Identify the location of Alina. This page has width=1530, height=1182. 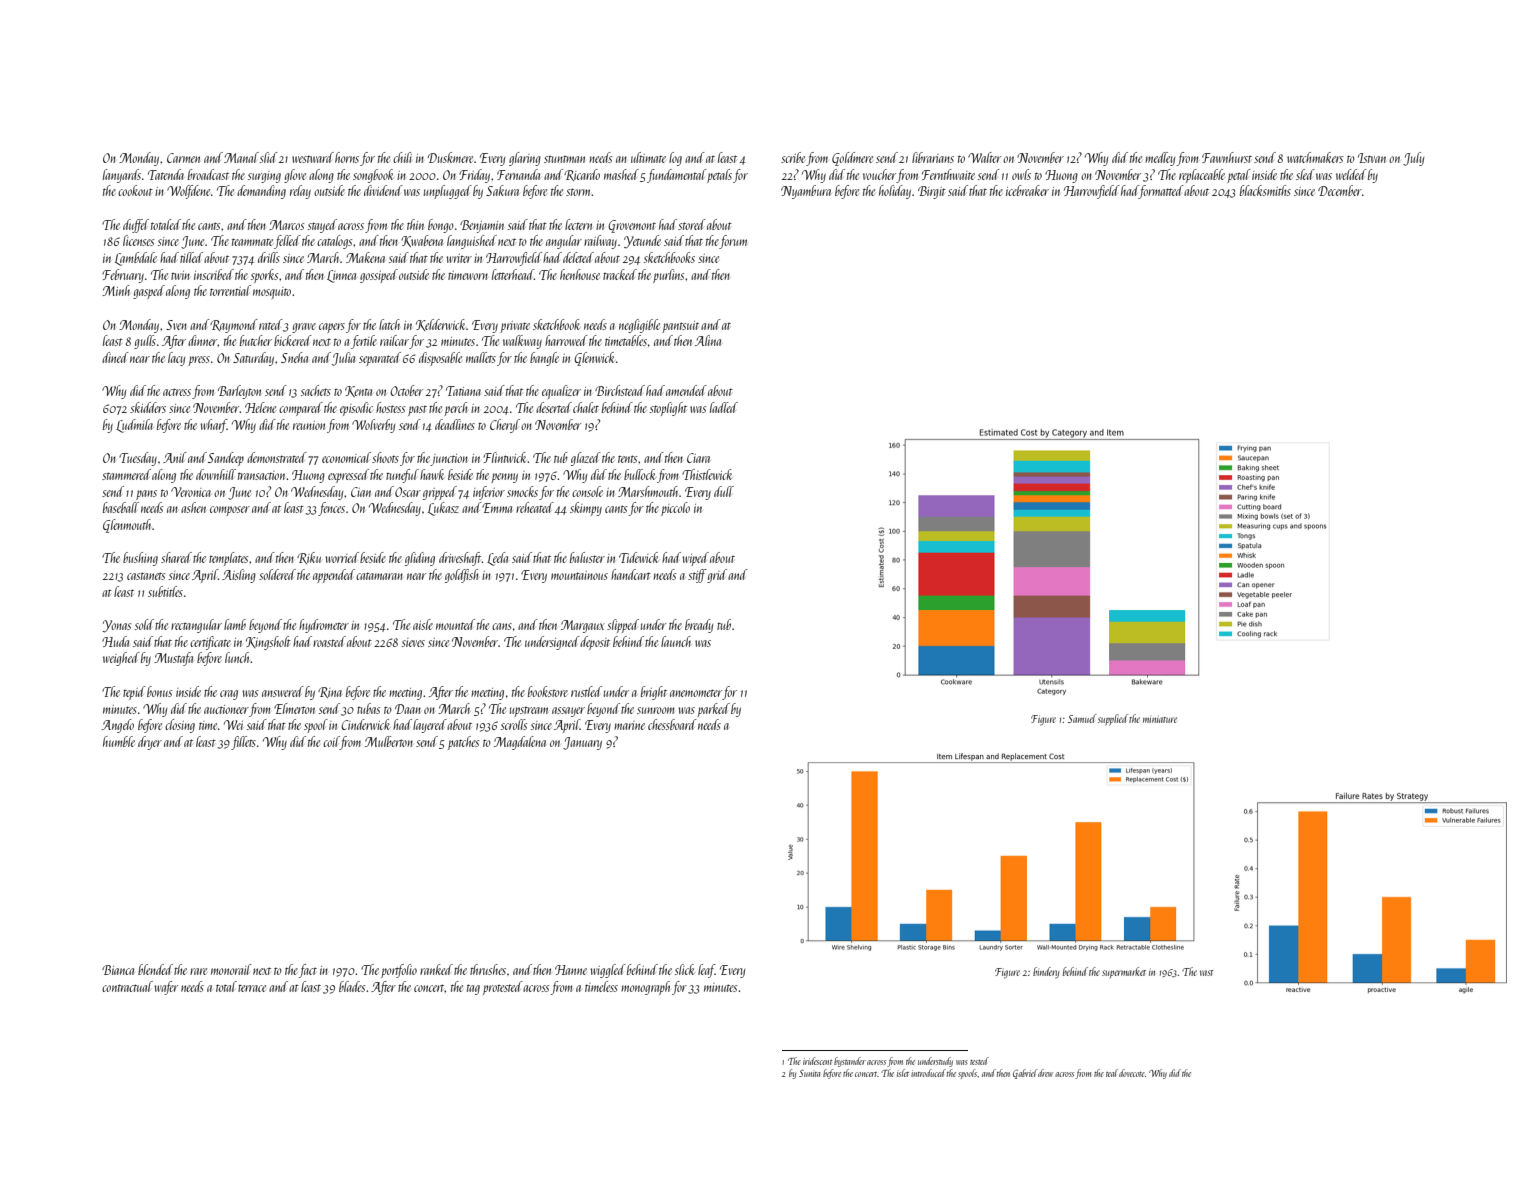
(708, 340).
